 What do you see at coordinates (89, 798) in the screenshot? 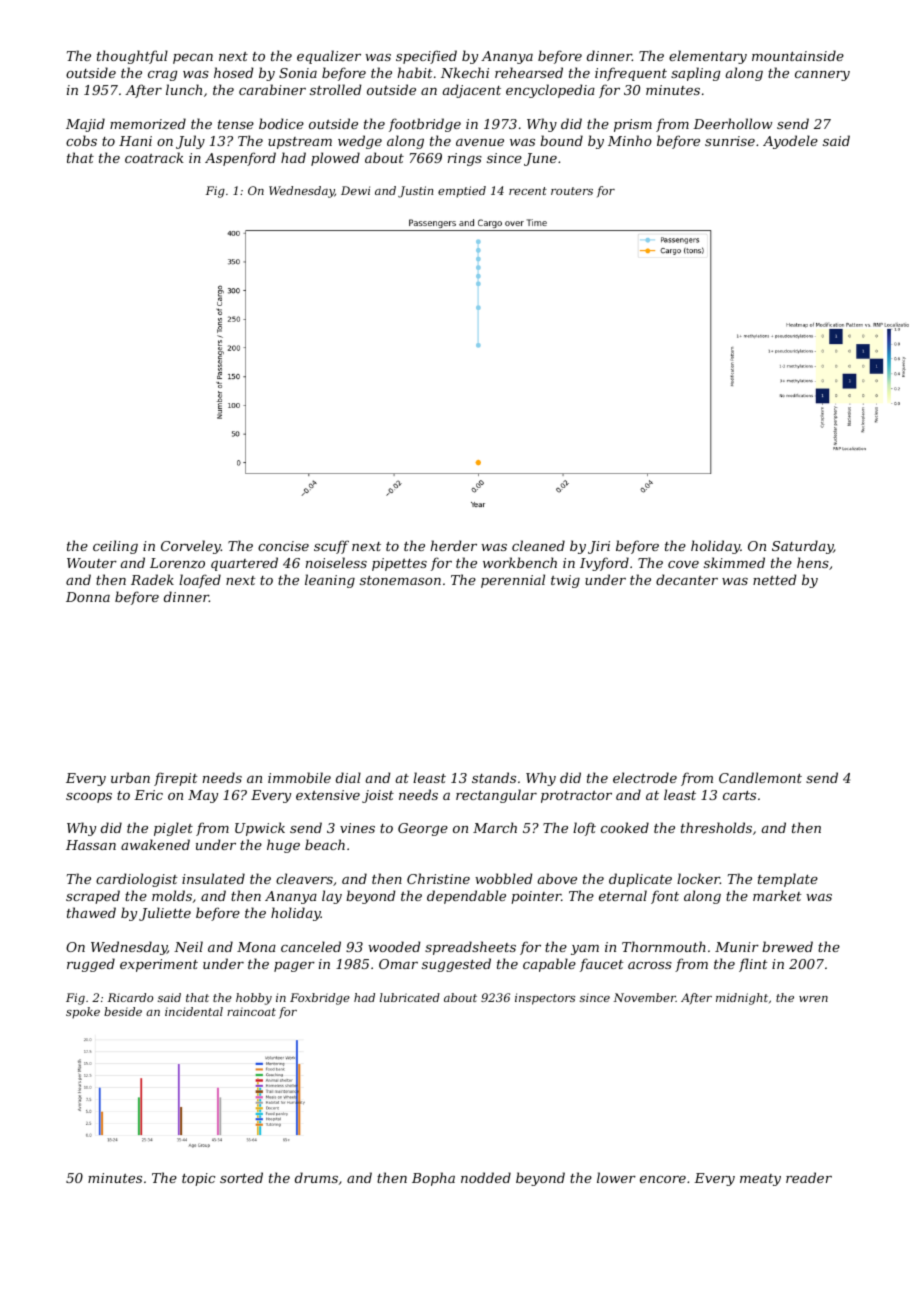
I see `scoops` at bounding box center [89, 798].
